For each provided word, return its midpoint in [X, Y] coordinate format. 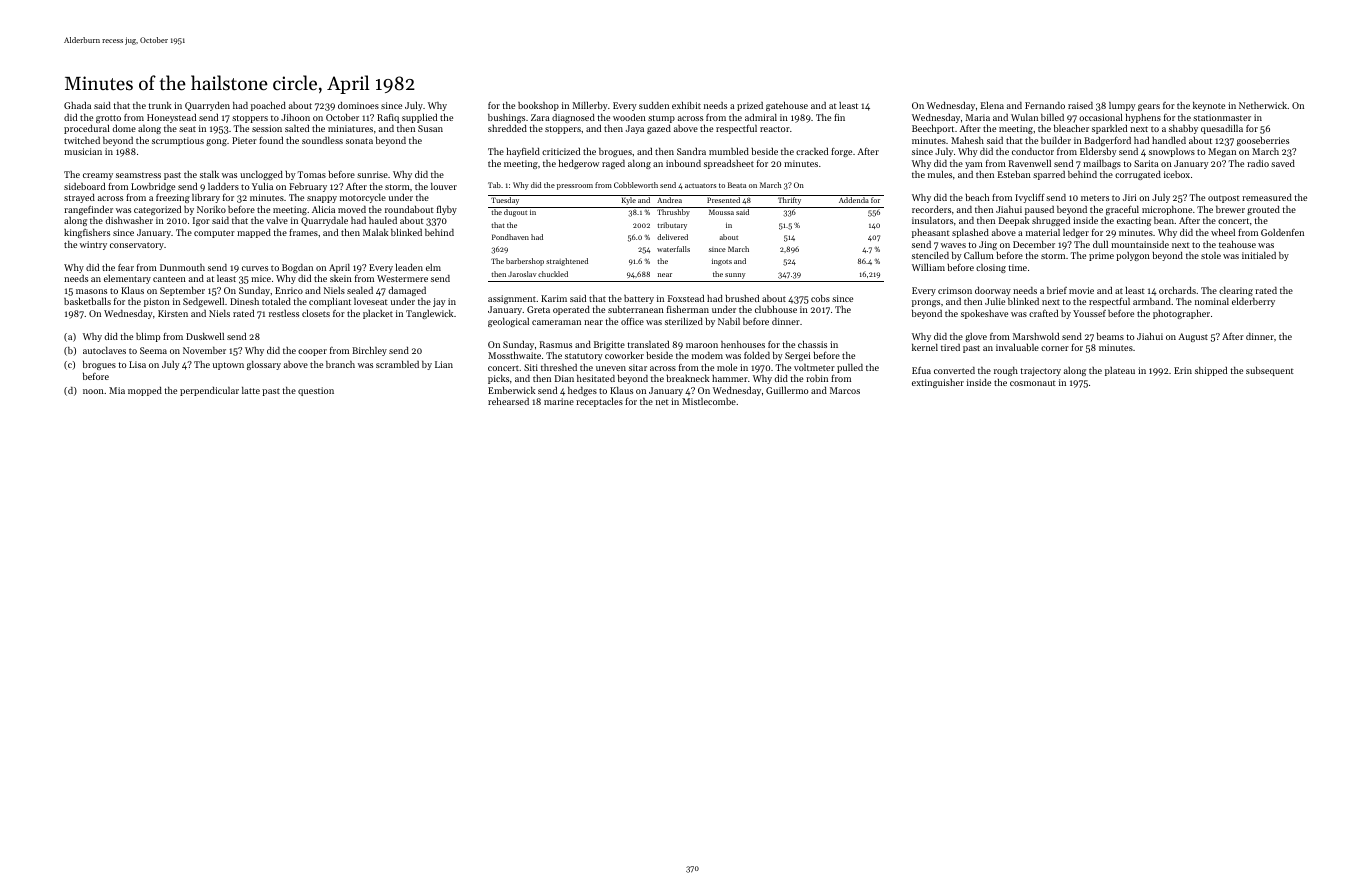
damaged [407, 291]
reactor [775, 129]
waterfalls [673, 249]
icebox [1177, 174]
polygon [1133, 256]
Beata [737, 185]
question [316, 391]
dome [124, 128]
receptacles [599, 402]
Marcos [845, 390]
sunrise [372, 174]
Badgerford [1107, 141]
